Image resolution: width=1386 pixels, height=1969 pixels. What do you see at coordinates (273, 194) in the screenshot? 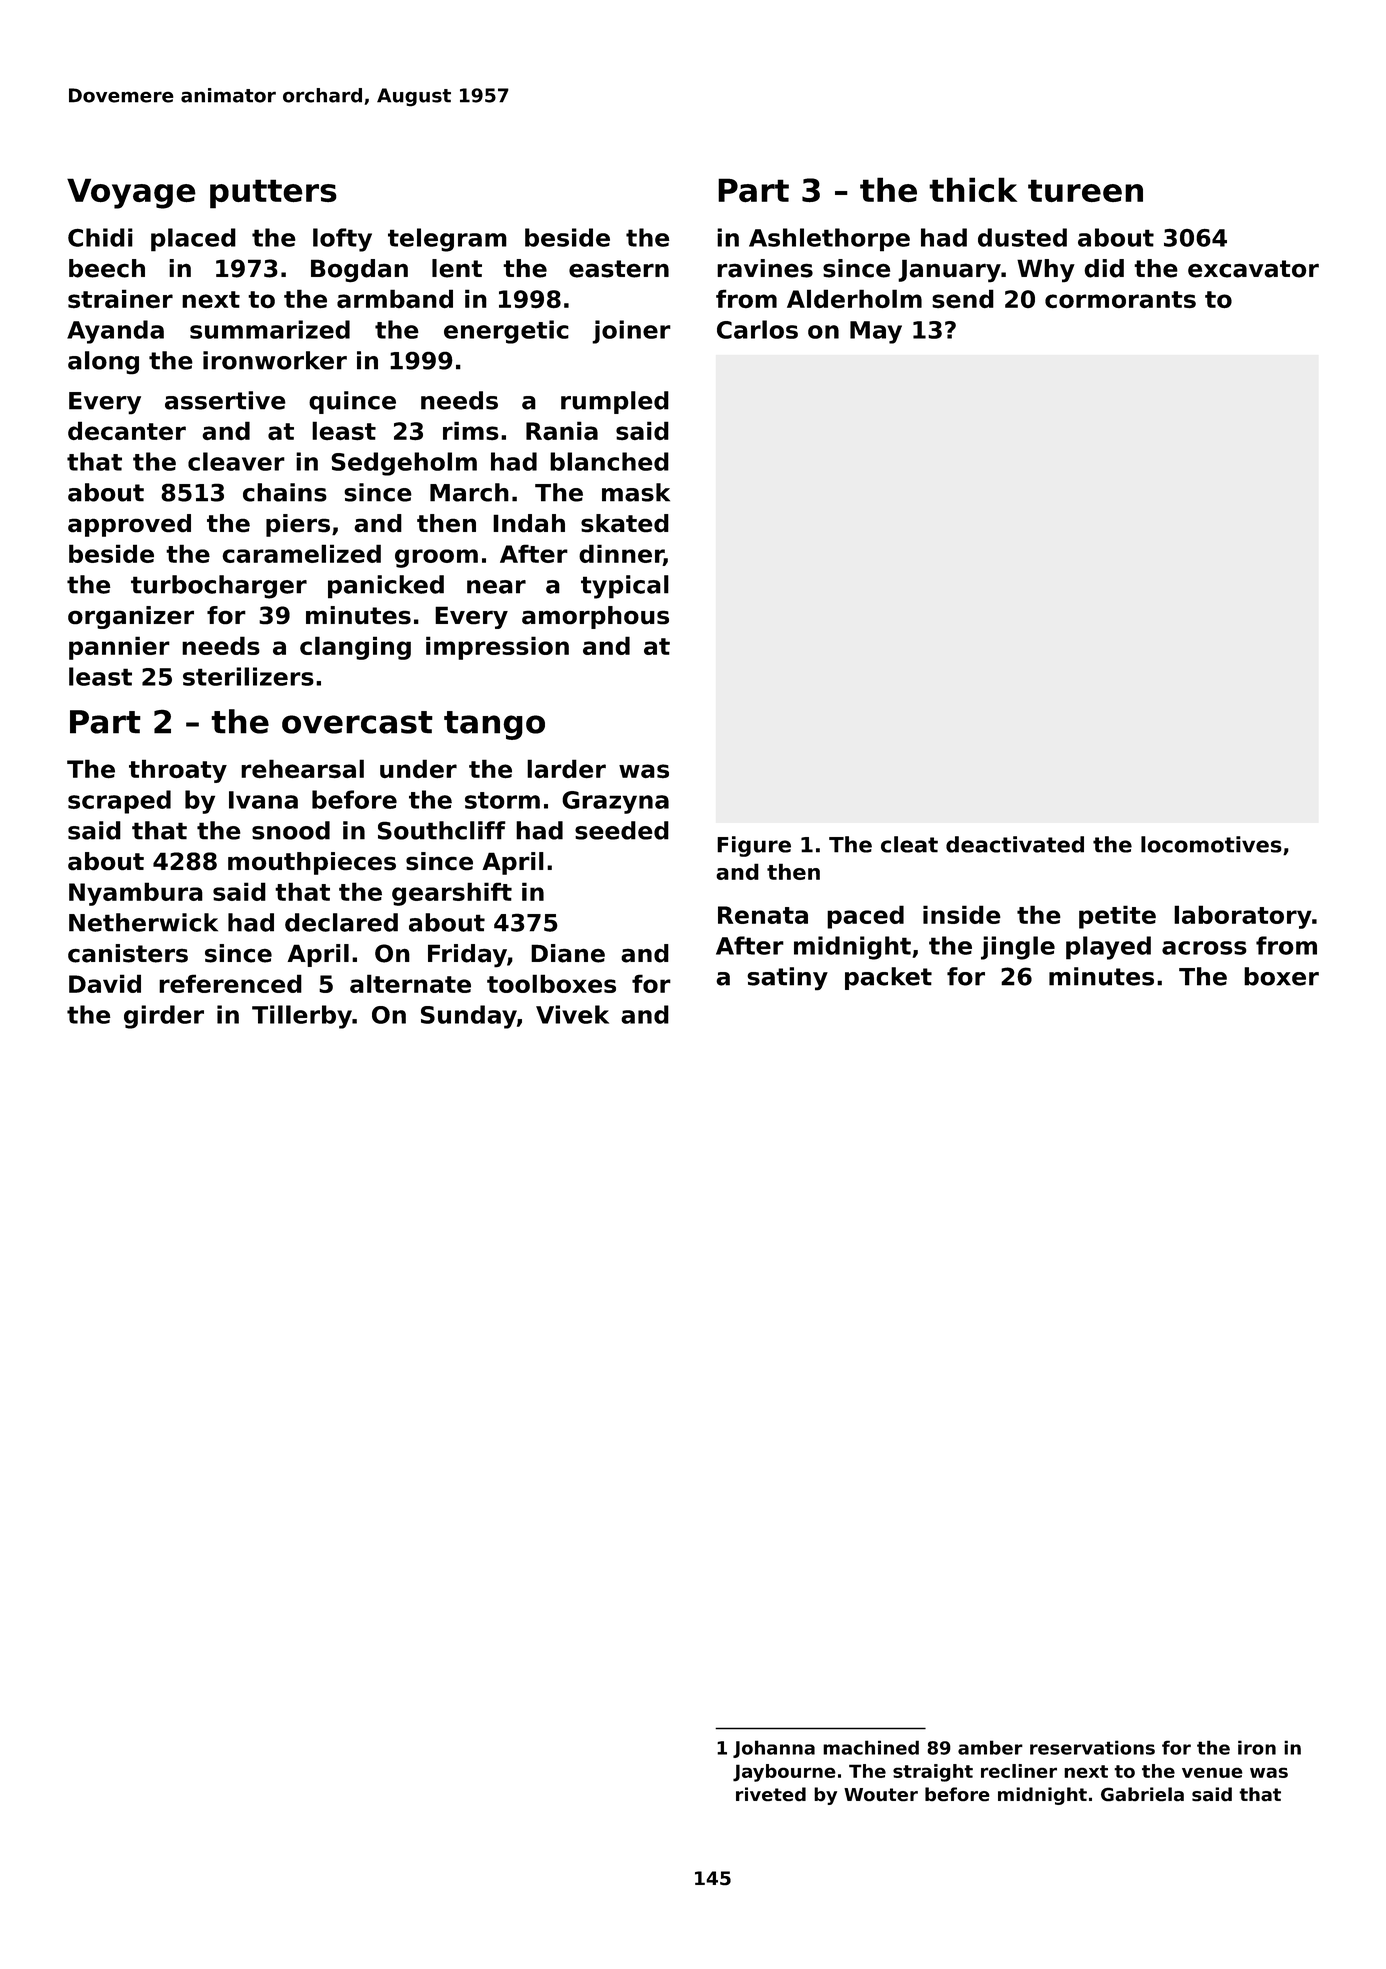
I see `putters` at bounding box center [273, 194].
